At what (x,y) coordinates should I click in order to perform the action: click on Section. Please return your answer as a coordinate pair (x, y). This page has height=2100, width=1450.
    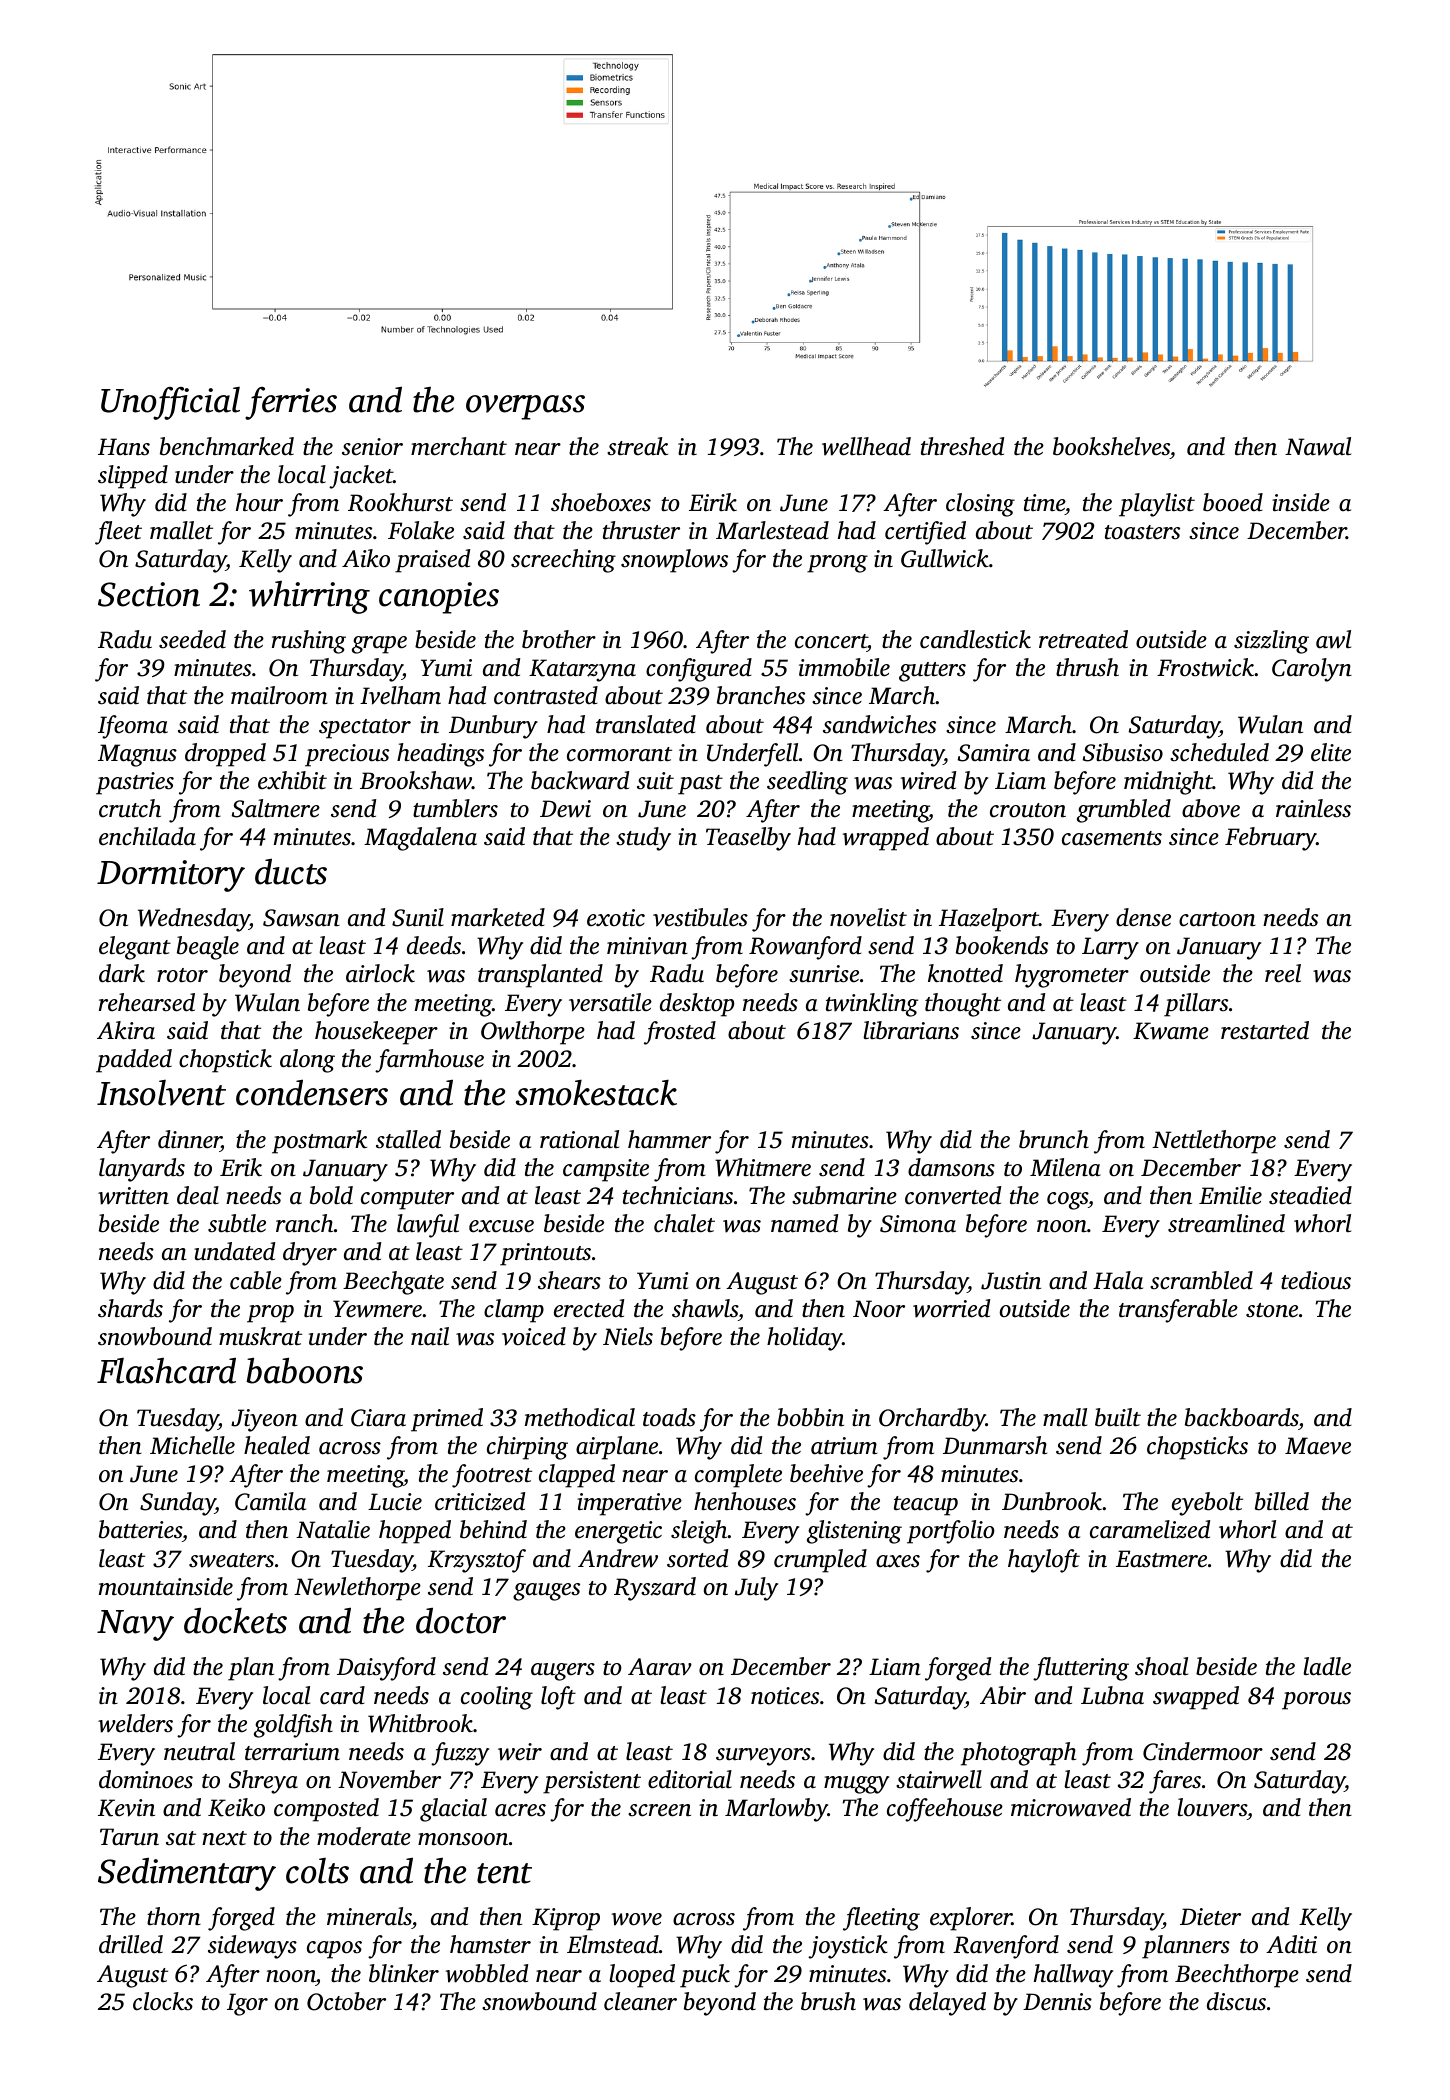
    Looking at the image, I should click on (149, 594).
